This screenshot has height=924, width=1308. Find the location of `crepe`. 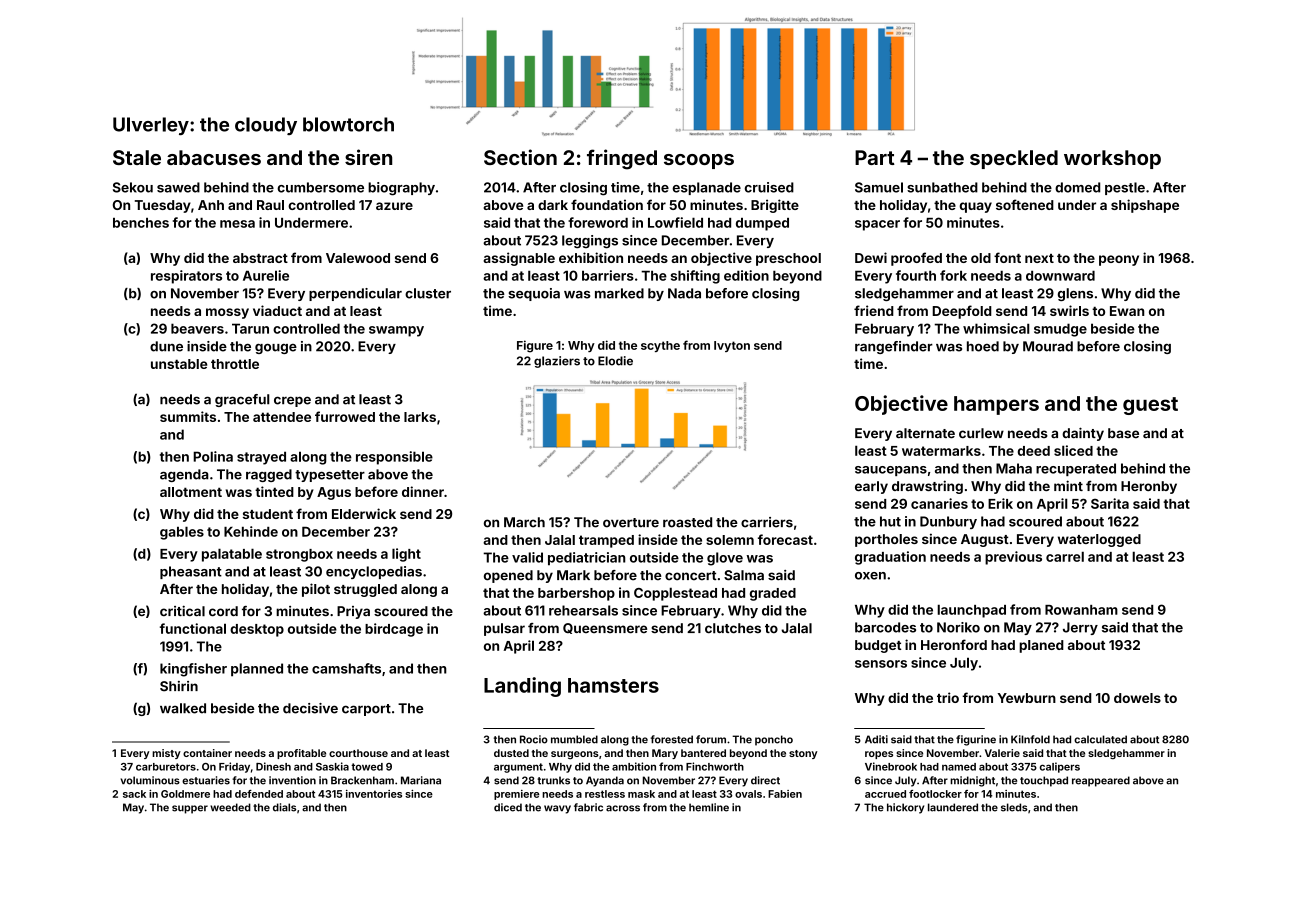

crepe is located at coordinates (292, 401).
